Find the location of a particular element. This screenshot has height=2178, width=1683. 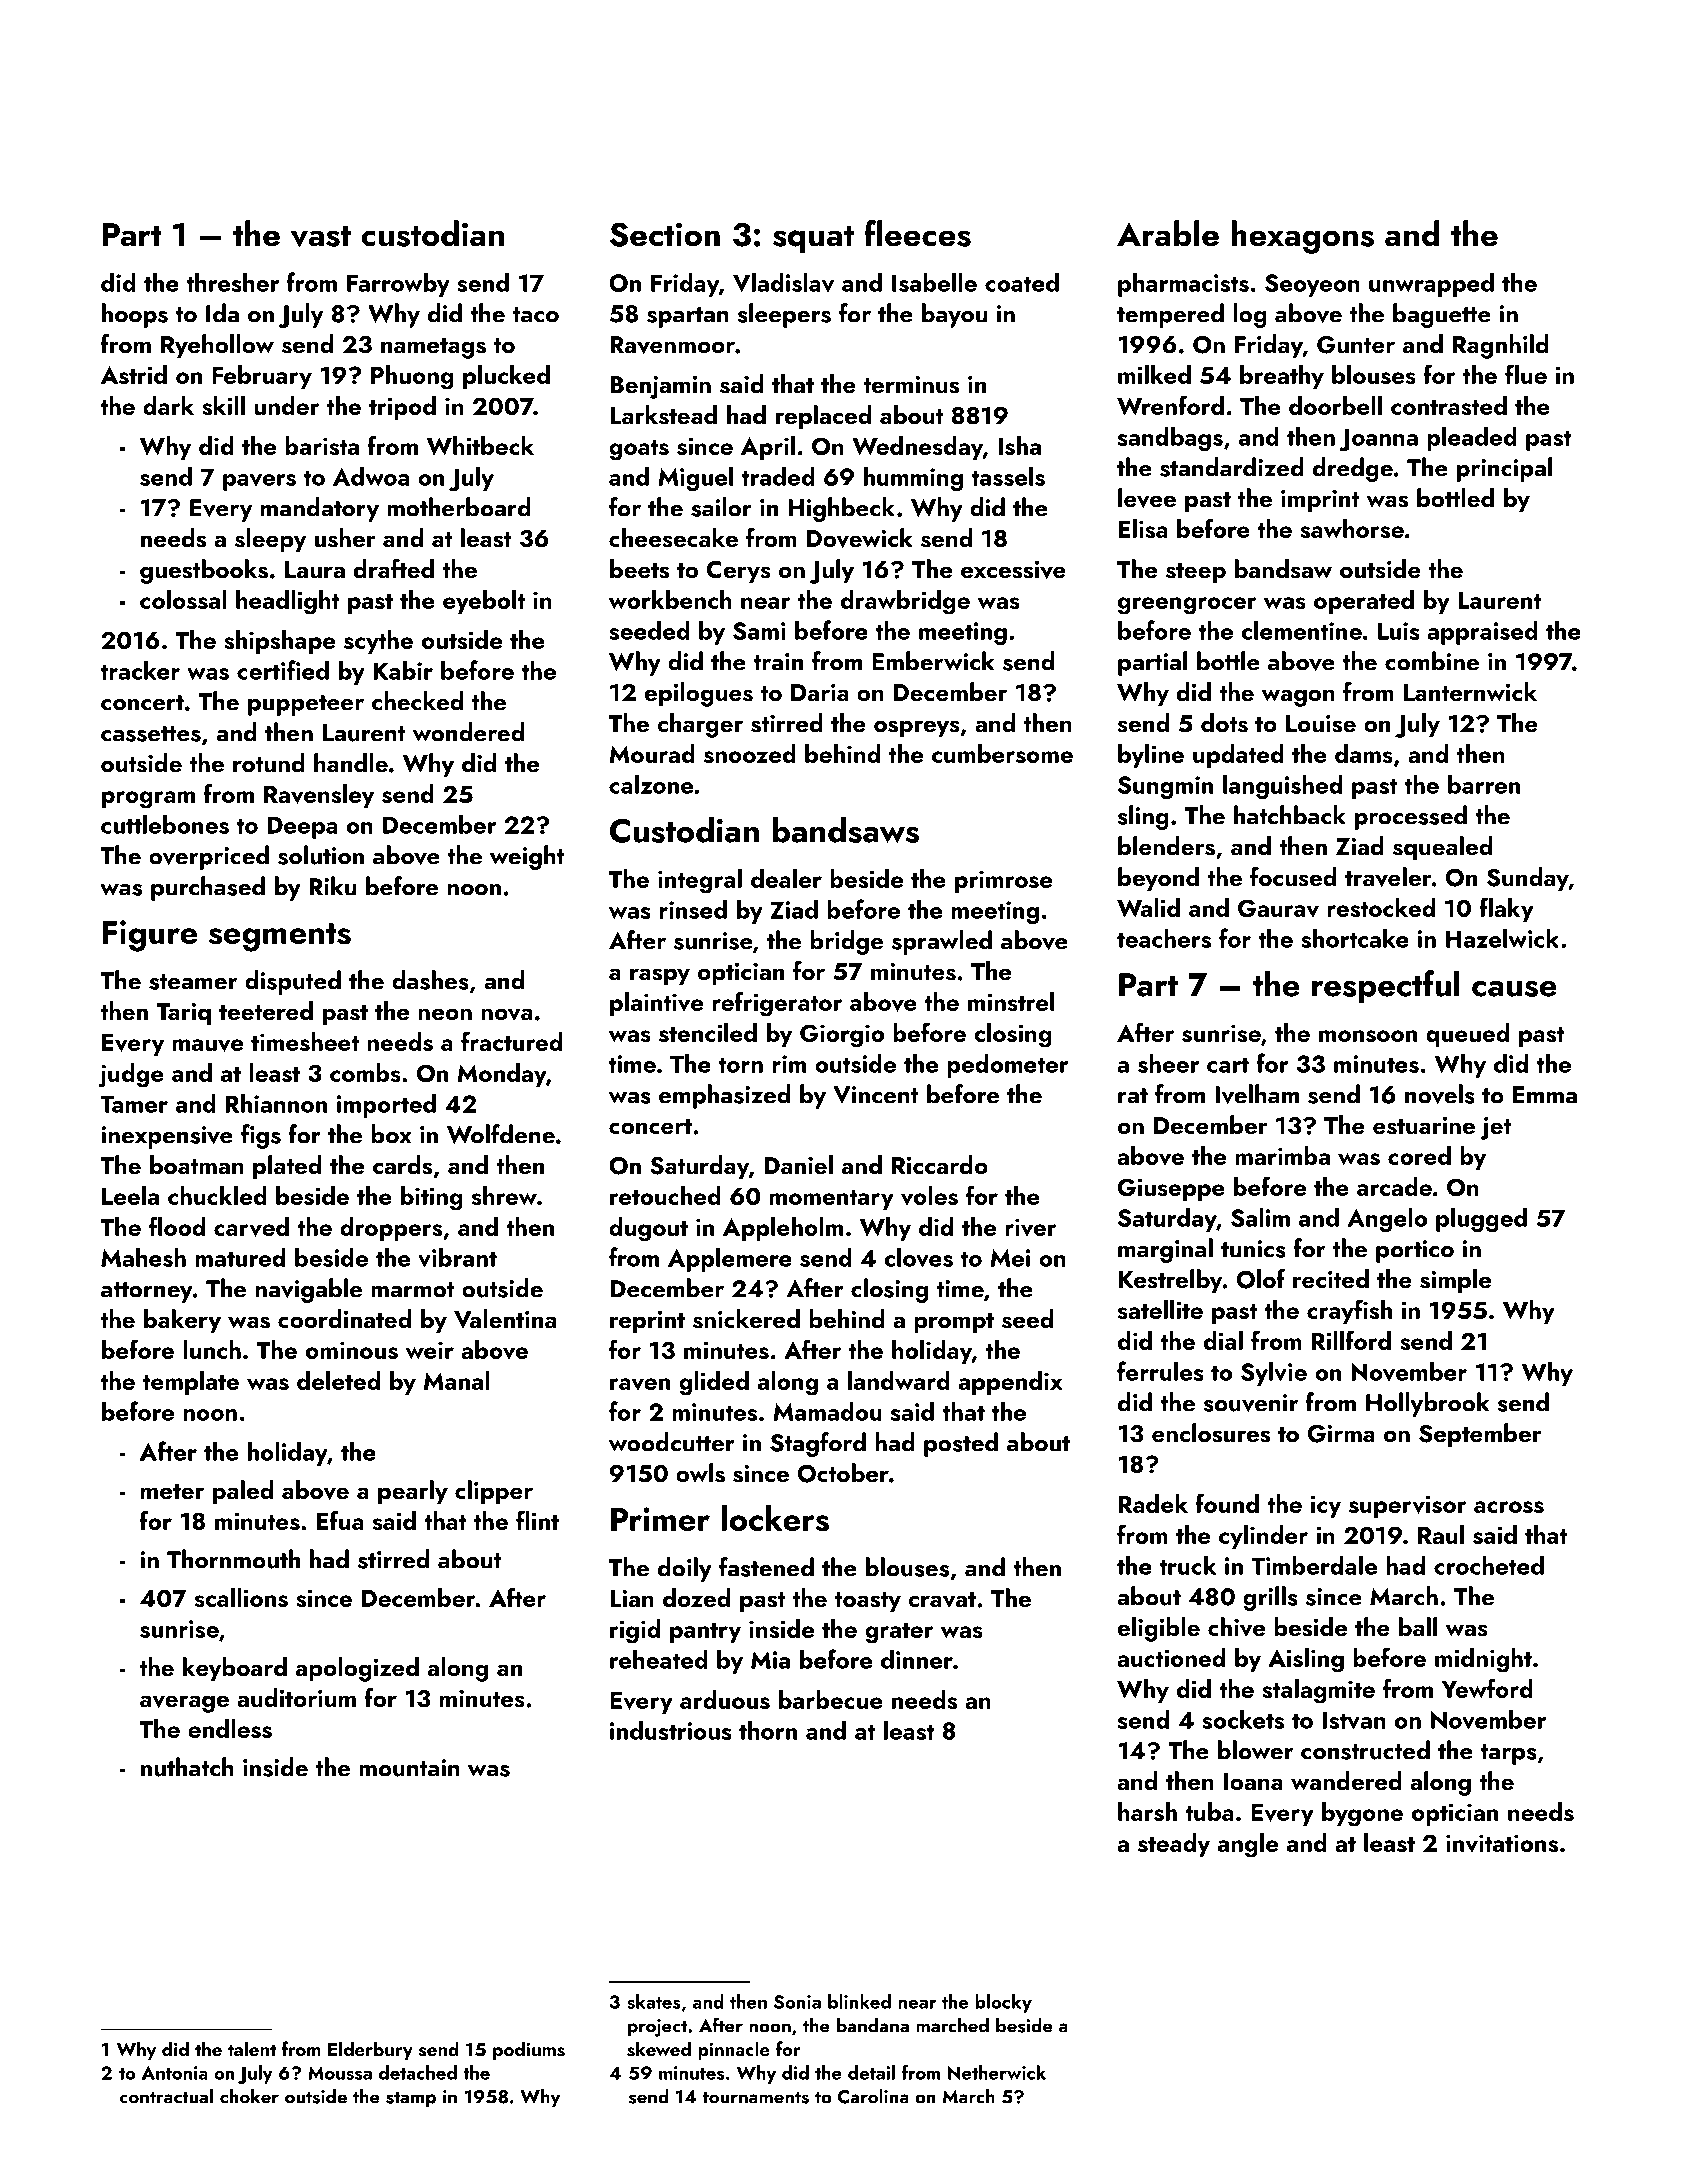

Adwoa is located at coordinates (371, 476).
